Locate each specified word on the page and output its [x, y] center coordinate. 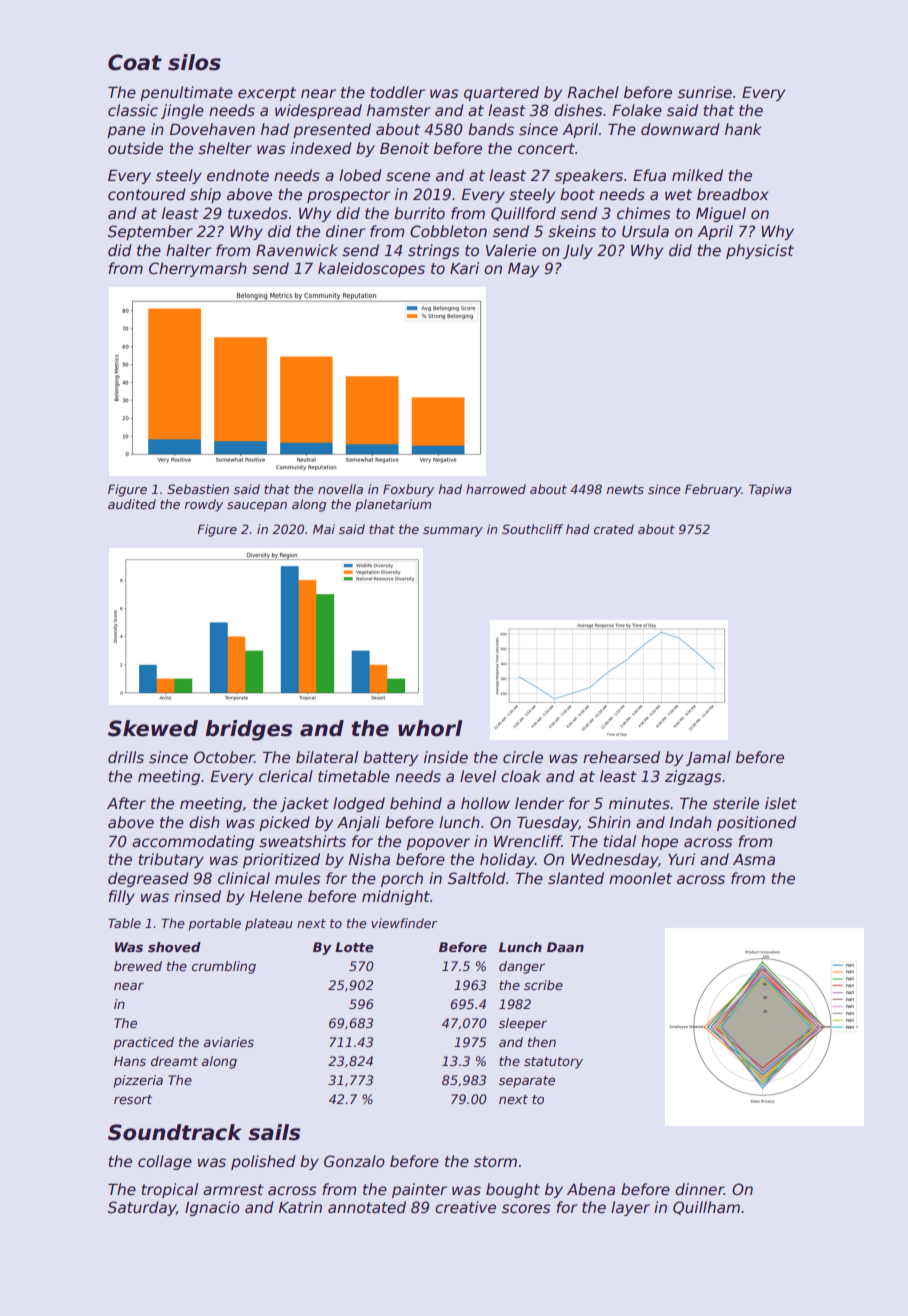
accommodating [193, 842]
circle [523, 757]
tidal [619, 841]
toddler [397, 92]
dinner [699, 1189]
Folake [637, 110]
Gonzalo [354, 1161]
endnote [238, 175]
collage [165, 1162]
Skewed [153, 728]
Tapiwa [770, 490]
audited [132, 504]
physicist [760, 251]
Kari [464, 268]
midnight [396, 897]
